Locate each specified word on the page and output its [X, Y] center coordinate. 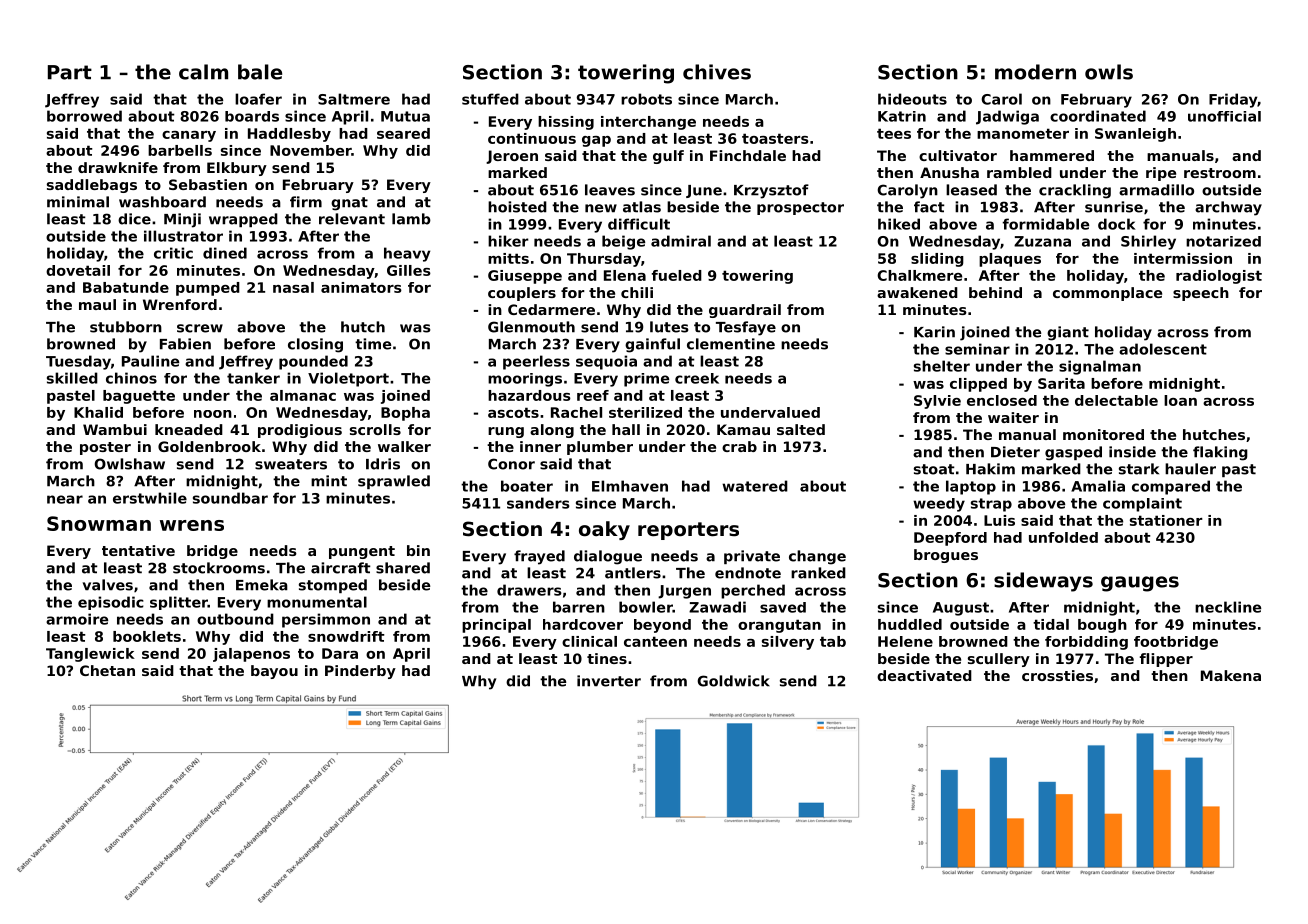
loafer [258, 99]
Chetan [107, 670]
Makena [1231, 675]
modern [1035, 72]
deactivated [924, 675]
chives [717, 72]
